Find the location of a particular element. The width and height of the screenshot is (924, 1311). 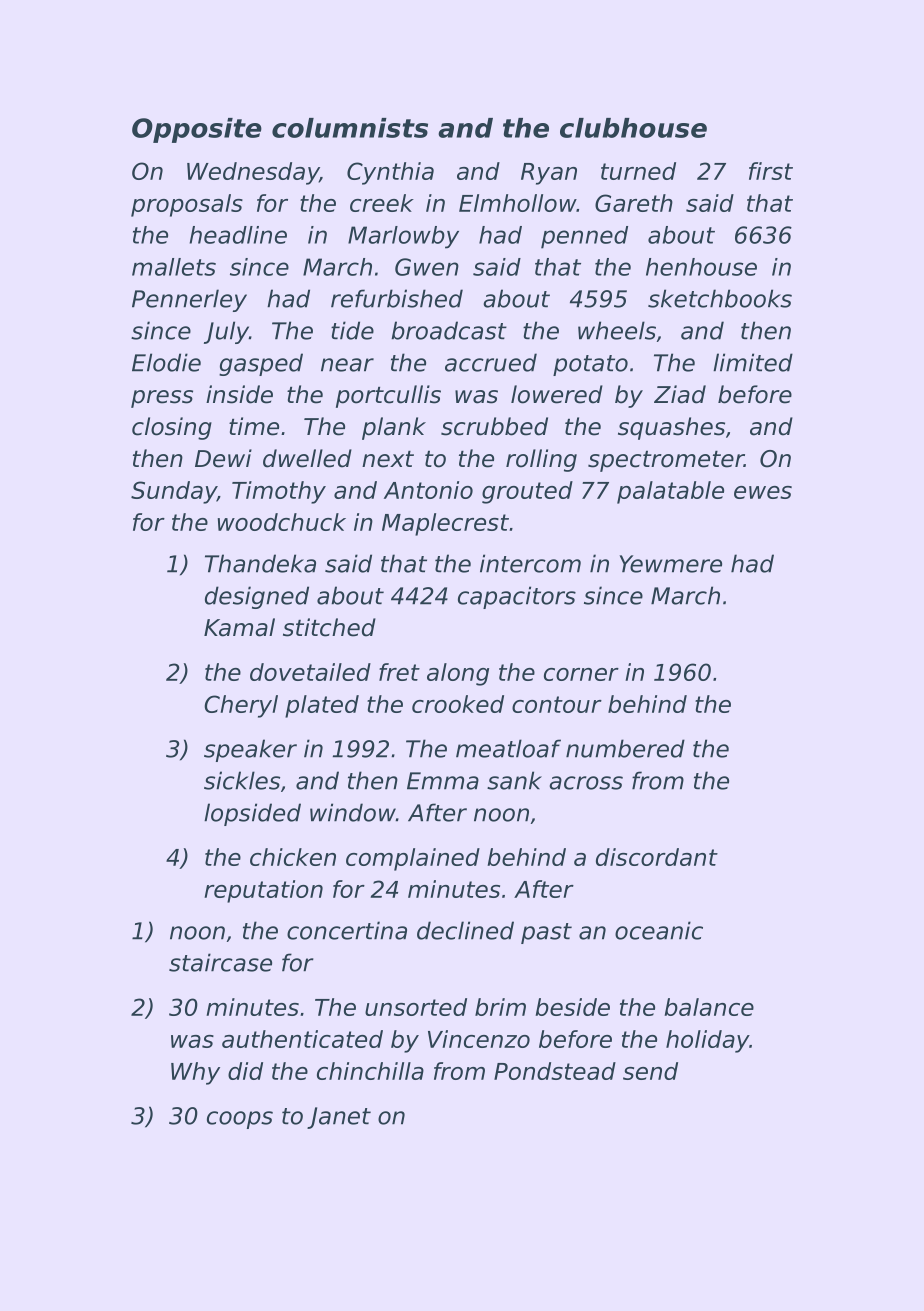

first is located at coordinates (771, 171).
